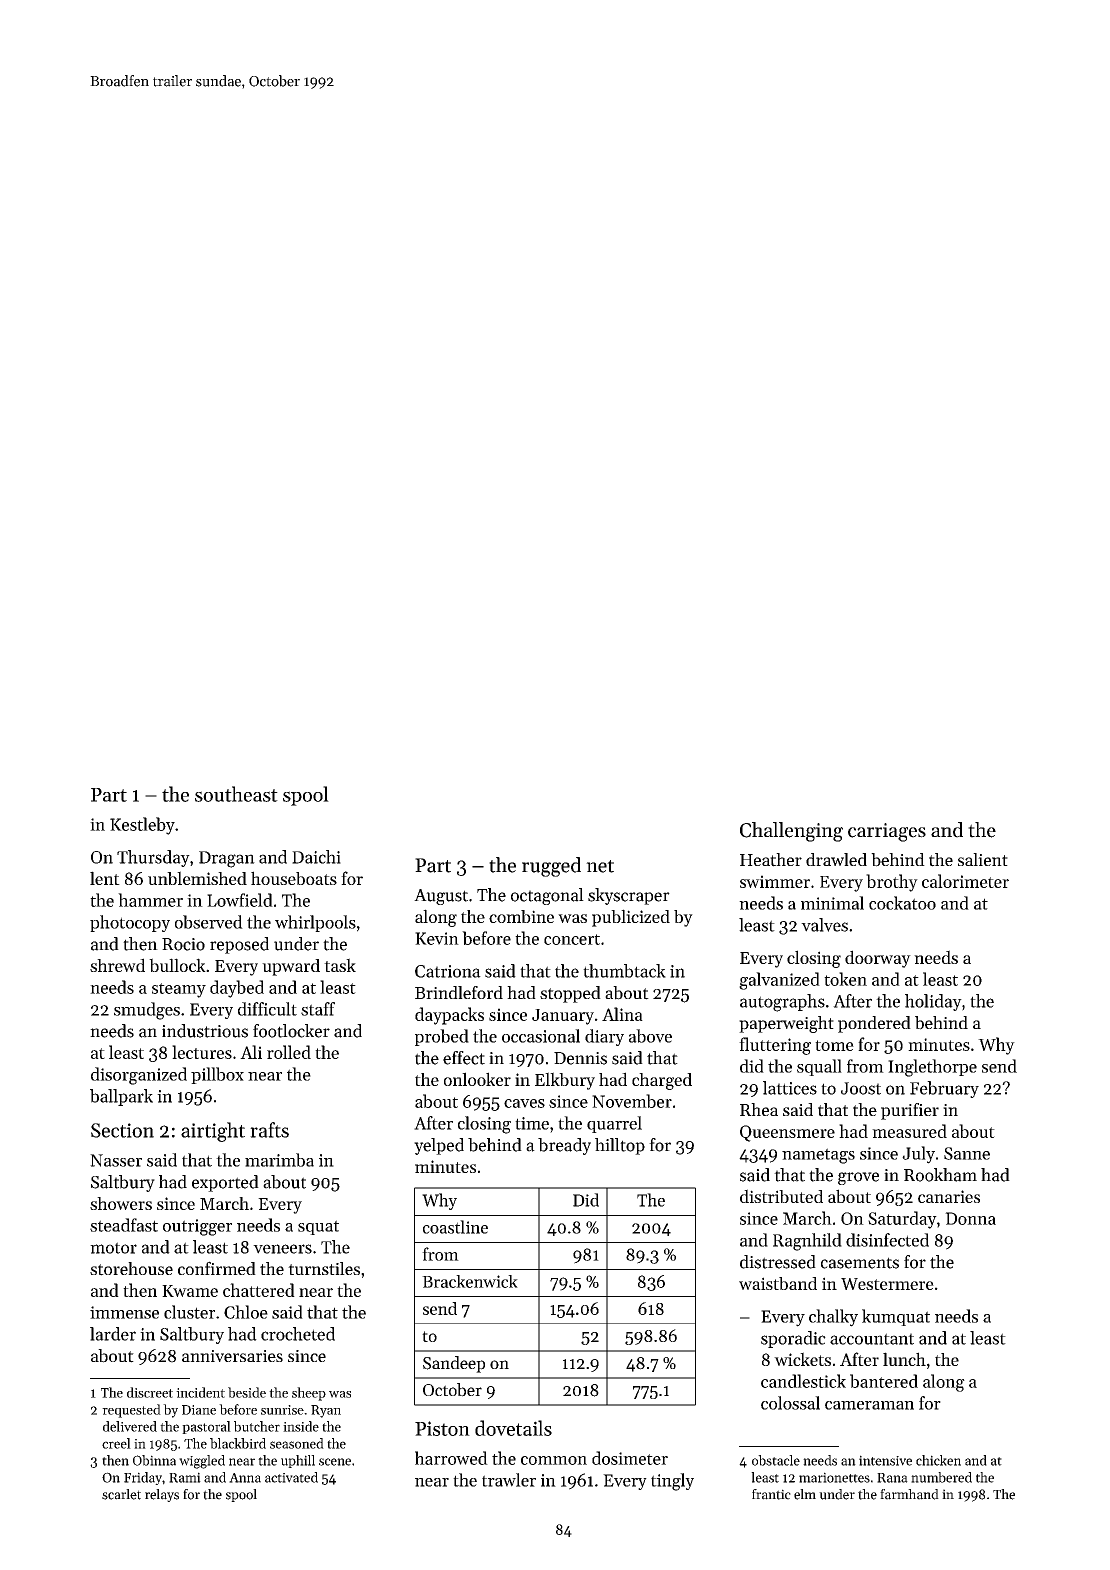  What do you see at coordinates (282, 1249) in the screenshot?
I see `veneers` at bounding box center [282, 1249].
